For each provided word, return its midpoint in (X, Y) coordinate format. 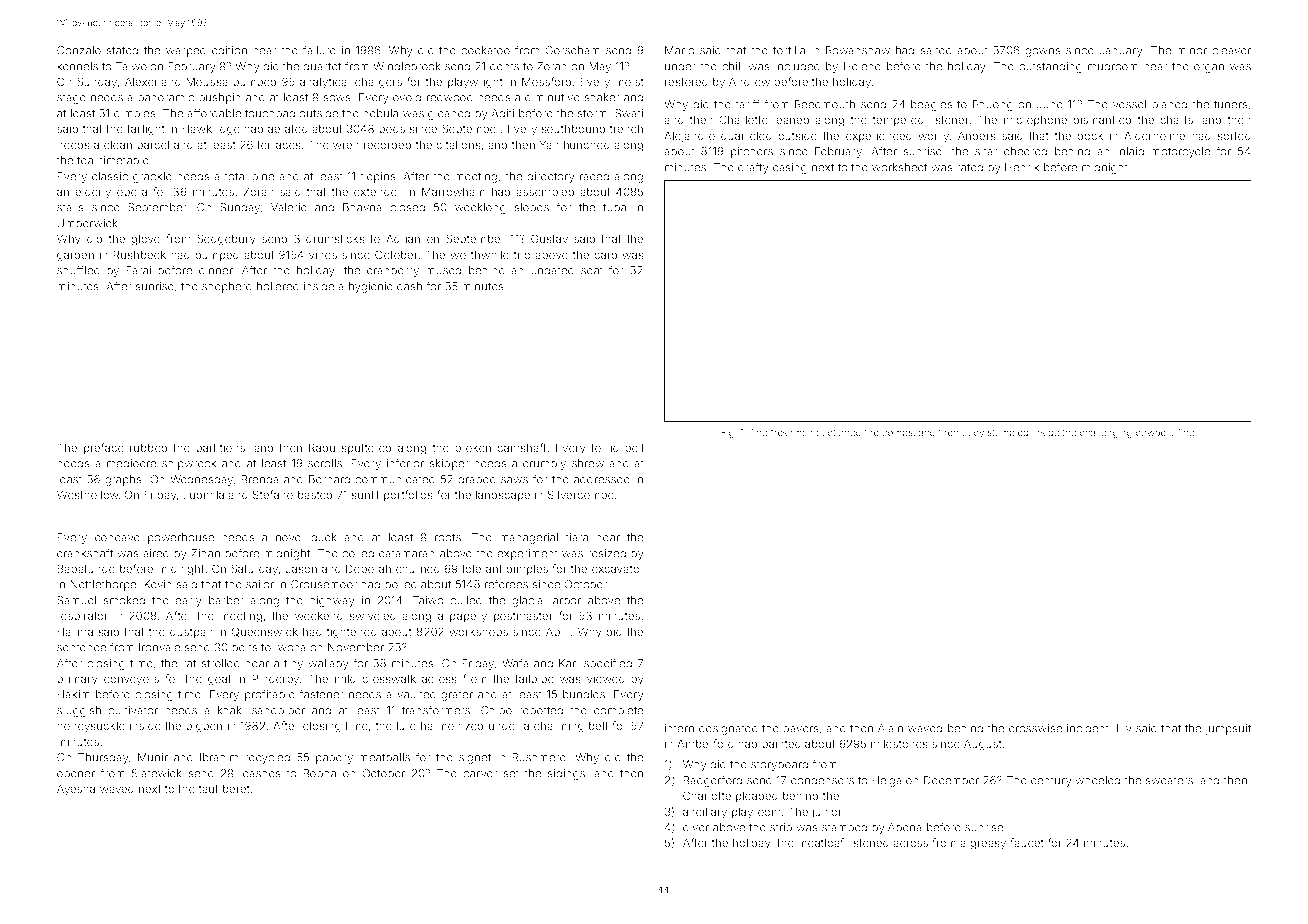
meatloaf (821, 842)
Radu (322, 447)
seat (592, 270)
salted (936, 50)
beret (236, 788)
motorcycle (1180, 152)
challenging (1106, 433)
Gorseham (572, 50)
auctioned (838, 432)
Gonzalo (79, 50)
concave (117, 538)
